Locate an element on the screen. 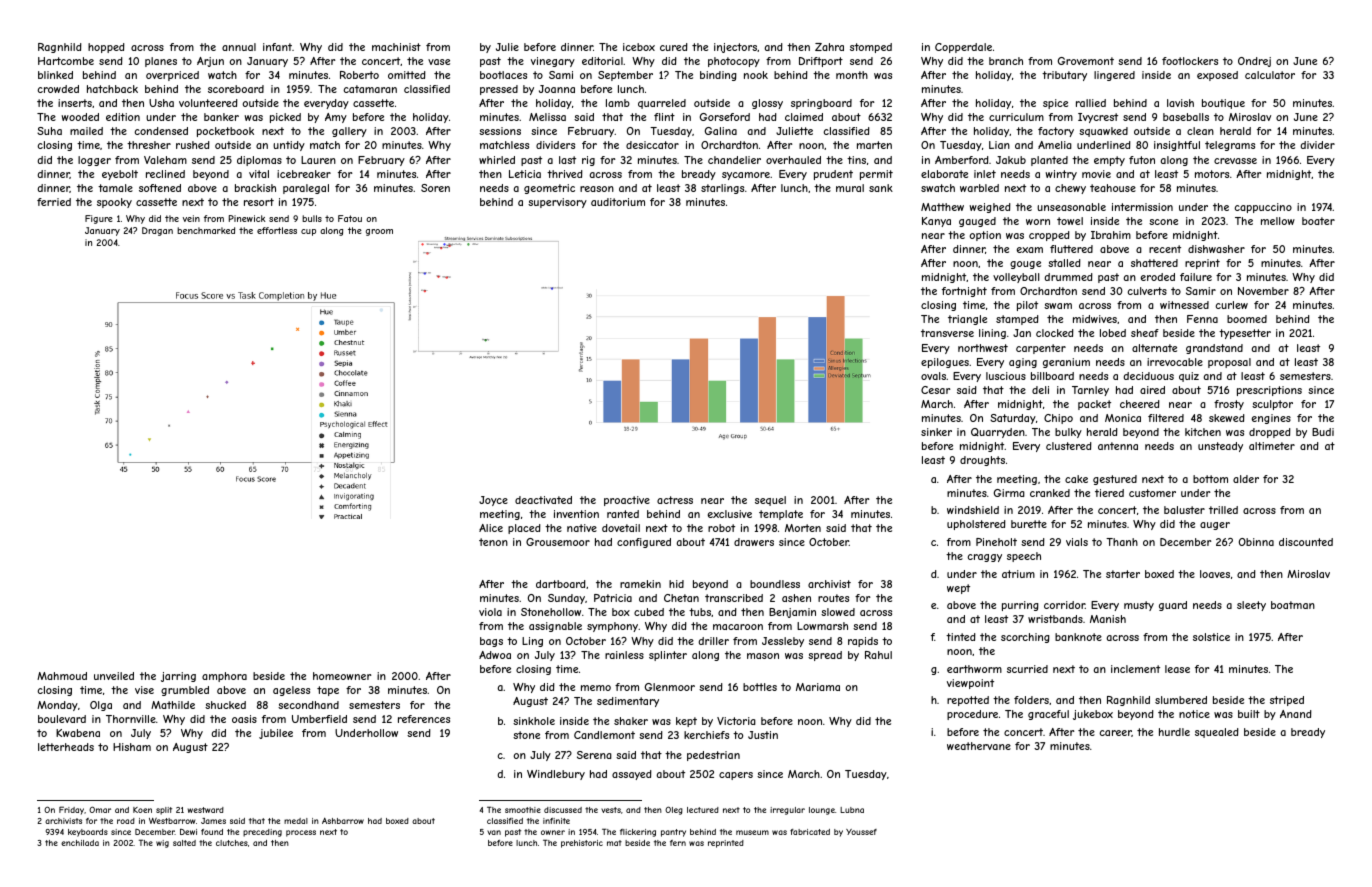 This screenshot has width=1372, height=887. vinegary is located at coordinates (553, 62).
